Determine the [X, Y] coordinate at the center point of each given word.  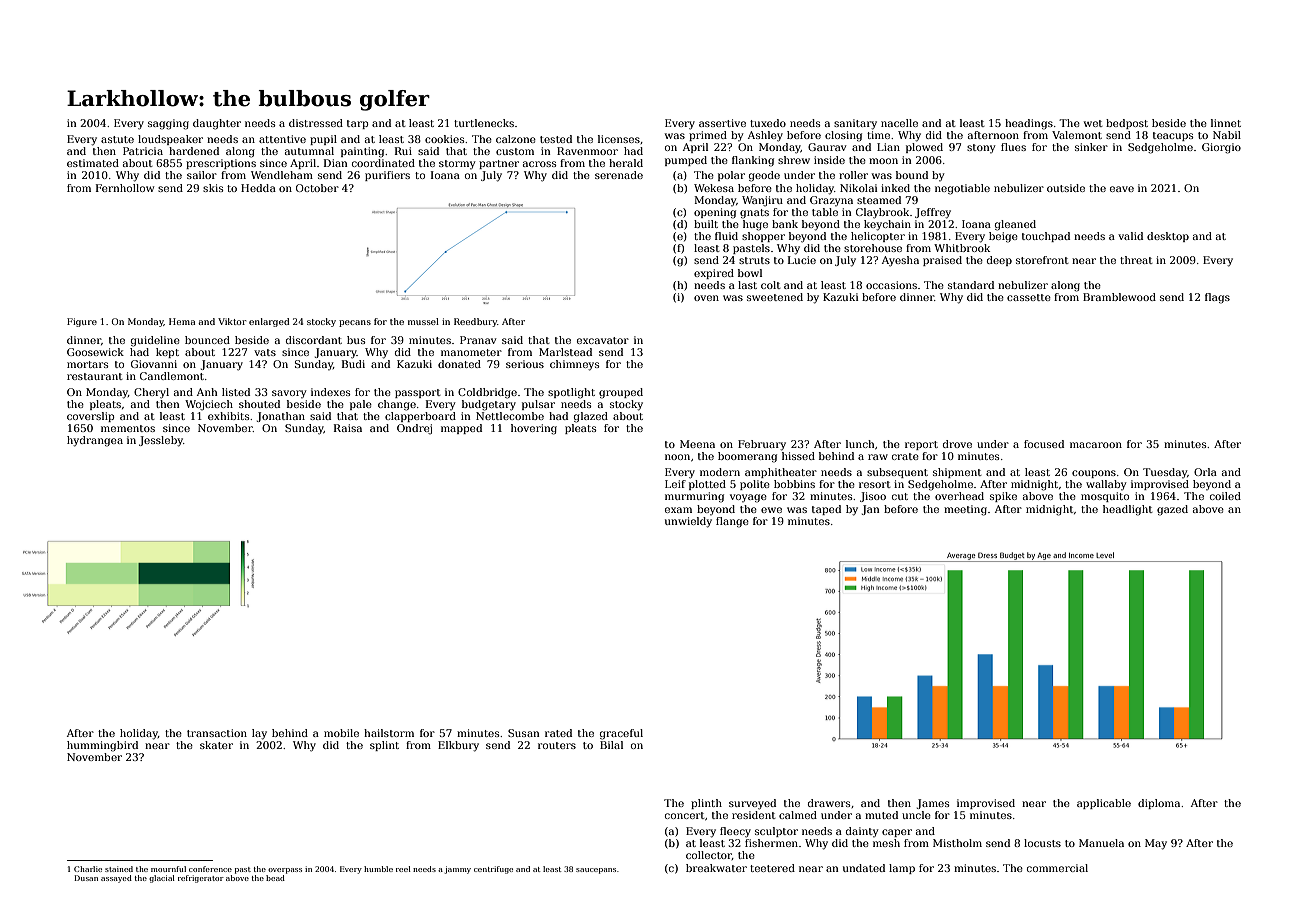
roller [853, 175]
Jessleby [161, 441]
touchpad [1046, 237]
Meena [697, 444]
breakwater [716, 868]
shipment [957, 473]
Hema [182, 321]
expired [714, 274]
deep [999, 261]
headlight [1128, 510]
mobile [341, 733]
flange [732, 522]
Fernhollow [125, 188]
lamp [902, 869]
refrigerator [201, 879]
